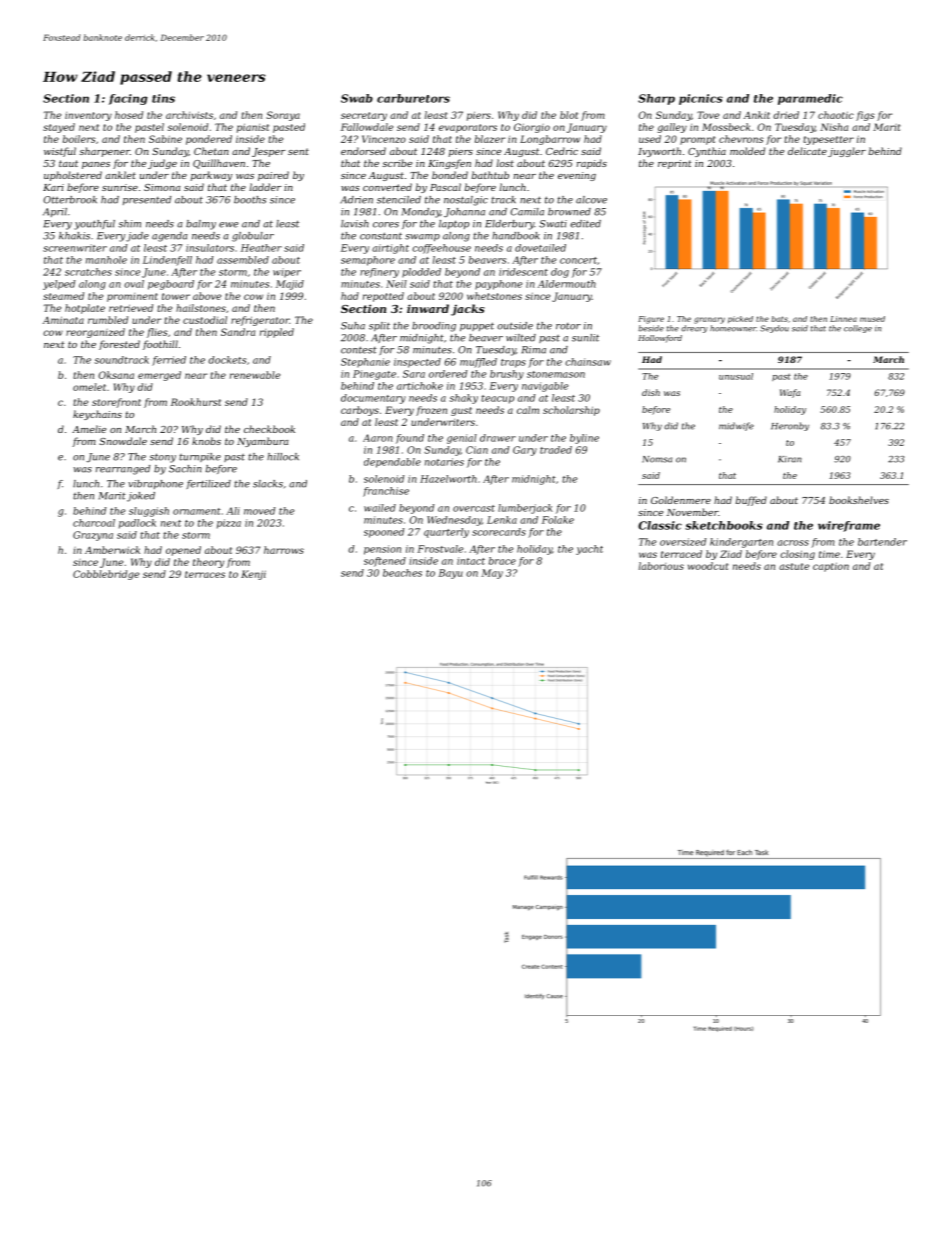  Describe the element at coordinates (355, 224) in the image. I see `lavish` at that location.
